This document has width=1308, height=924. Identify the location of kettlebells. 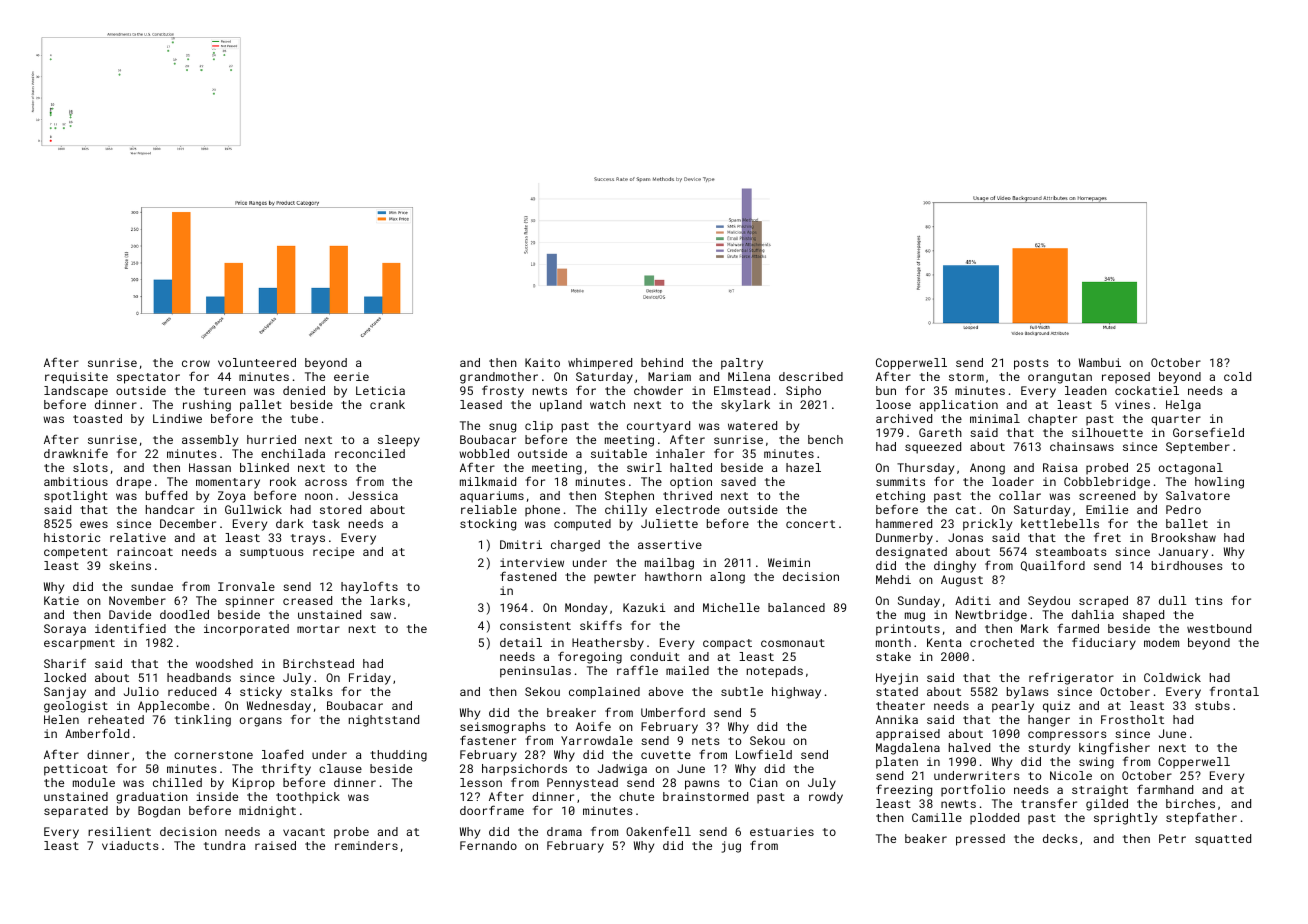
(1060, 523).
